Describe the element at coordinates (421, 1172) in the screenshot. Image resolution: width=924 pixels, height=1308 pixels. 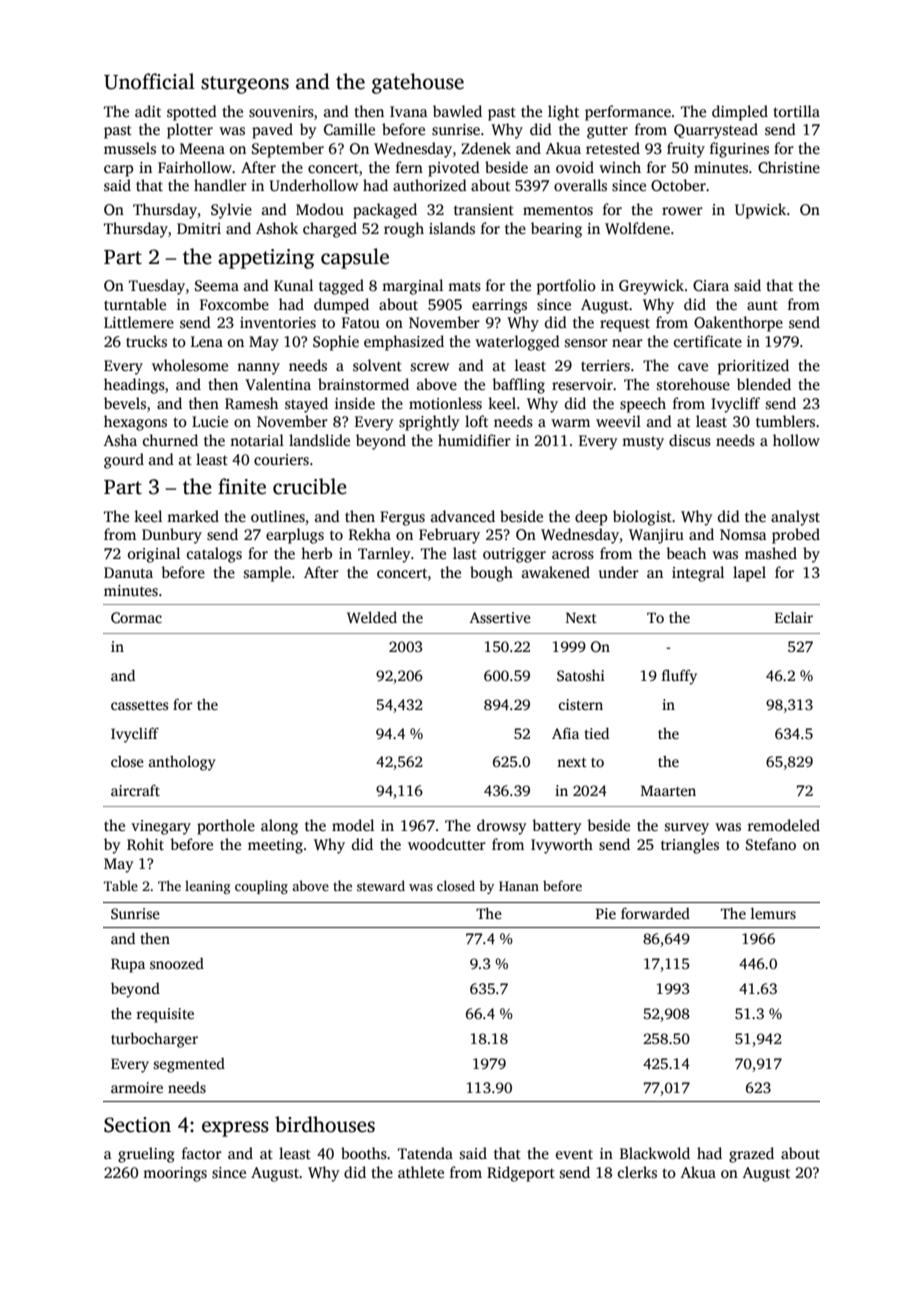
I see `athlete` at that location.
